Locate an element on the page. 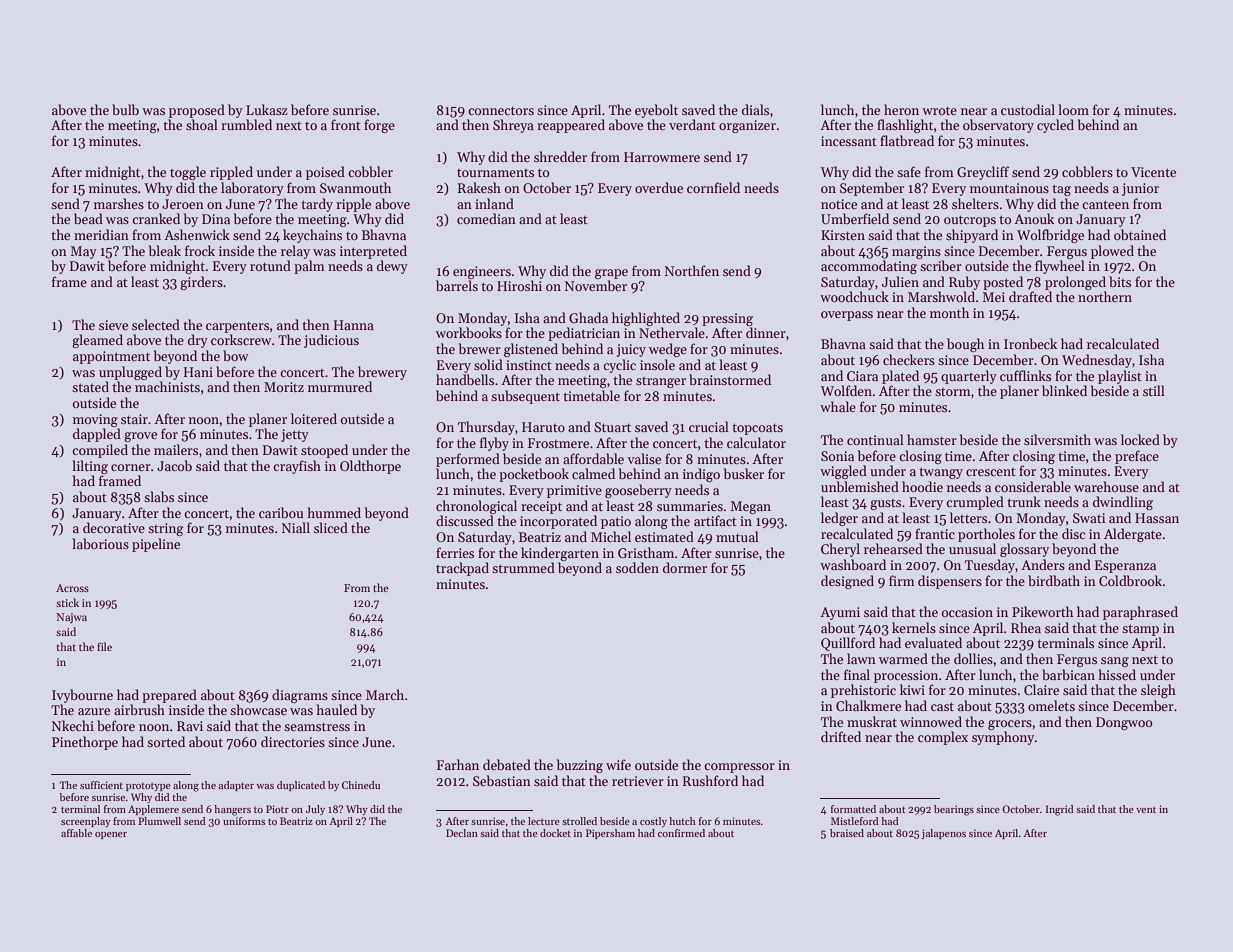 This page has width=1233, height=952. Ivybourne is located at coordinates (82, 696).
